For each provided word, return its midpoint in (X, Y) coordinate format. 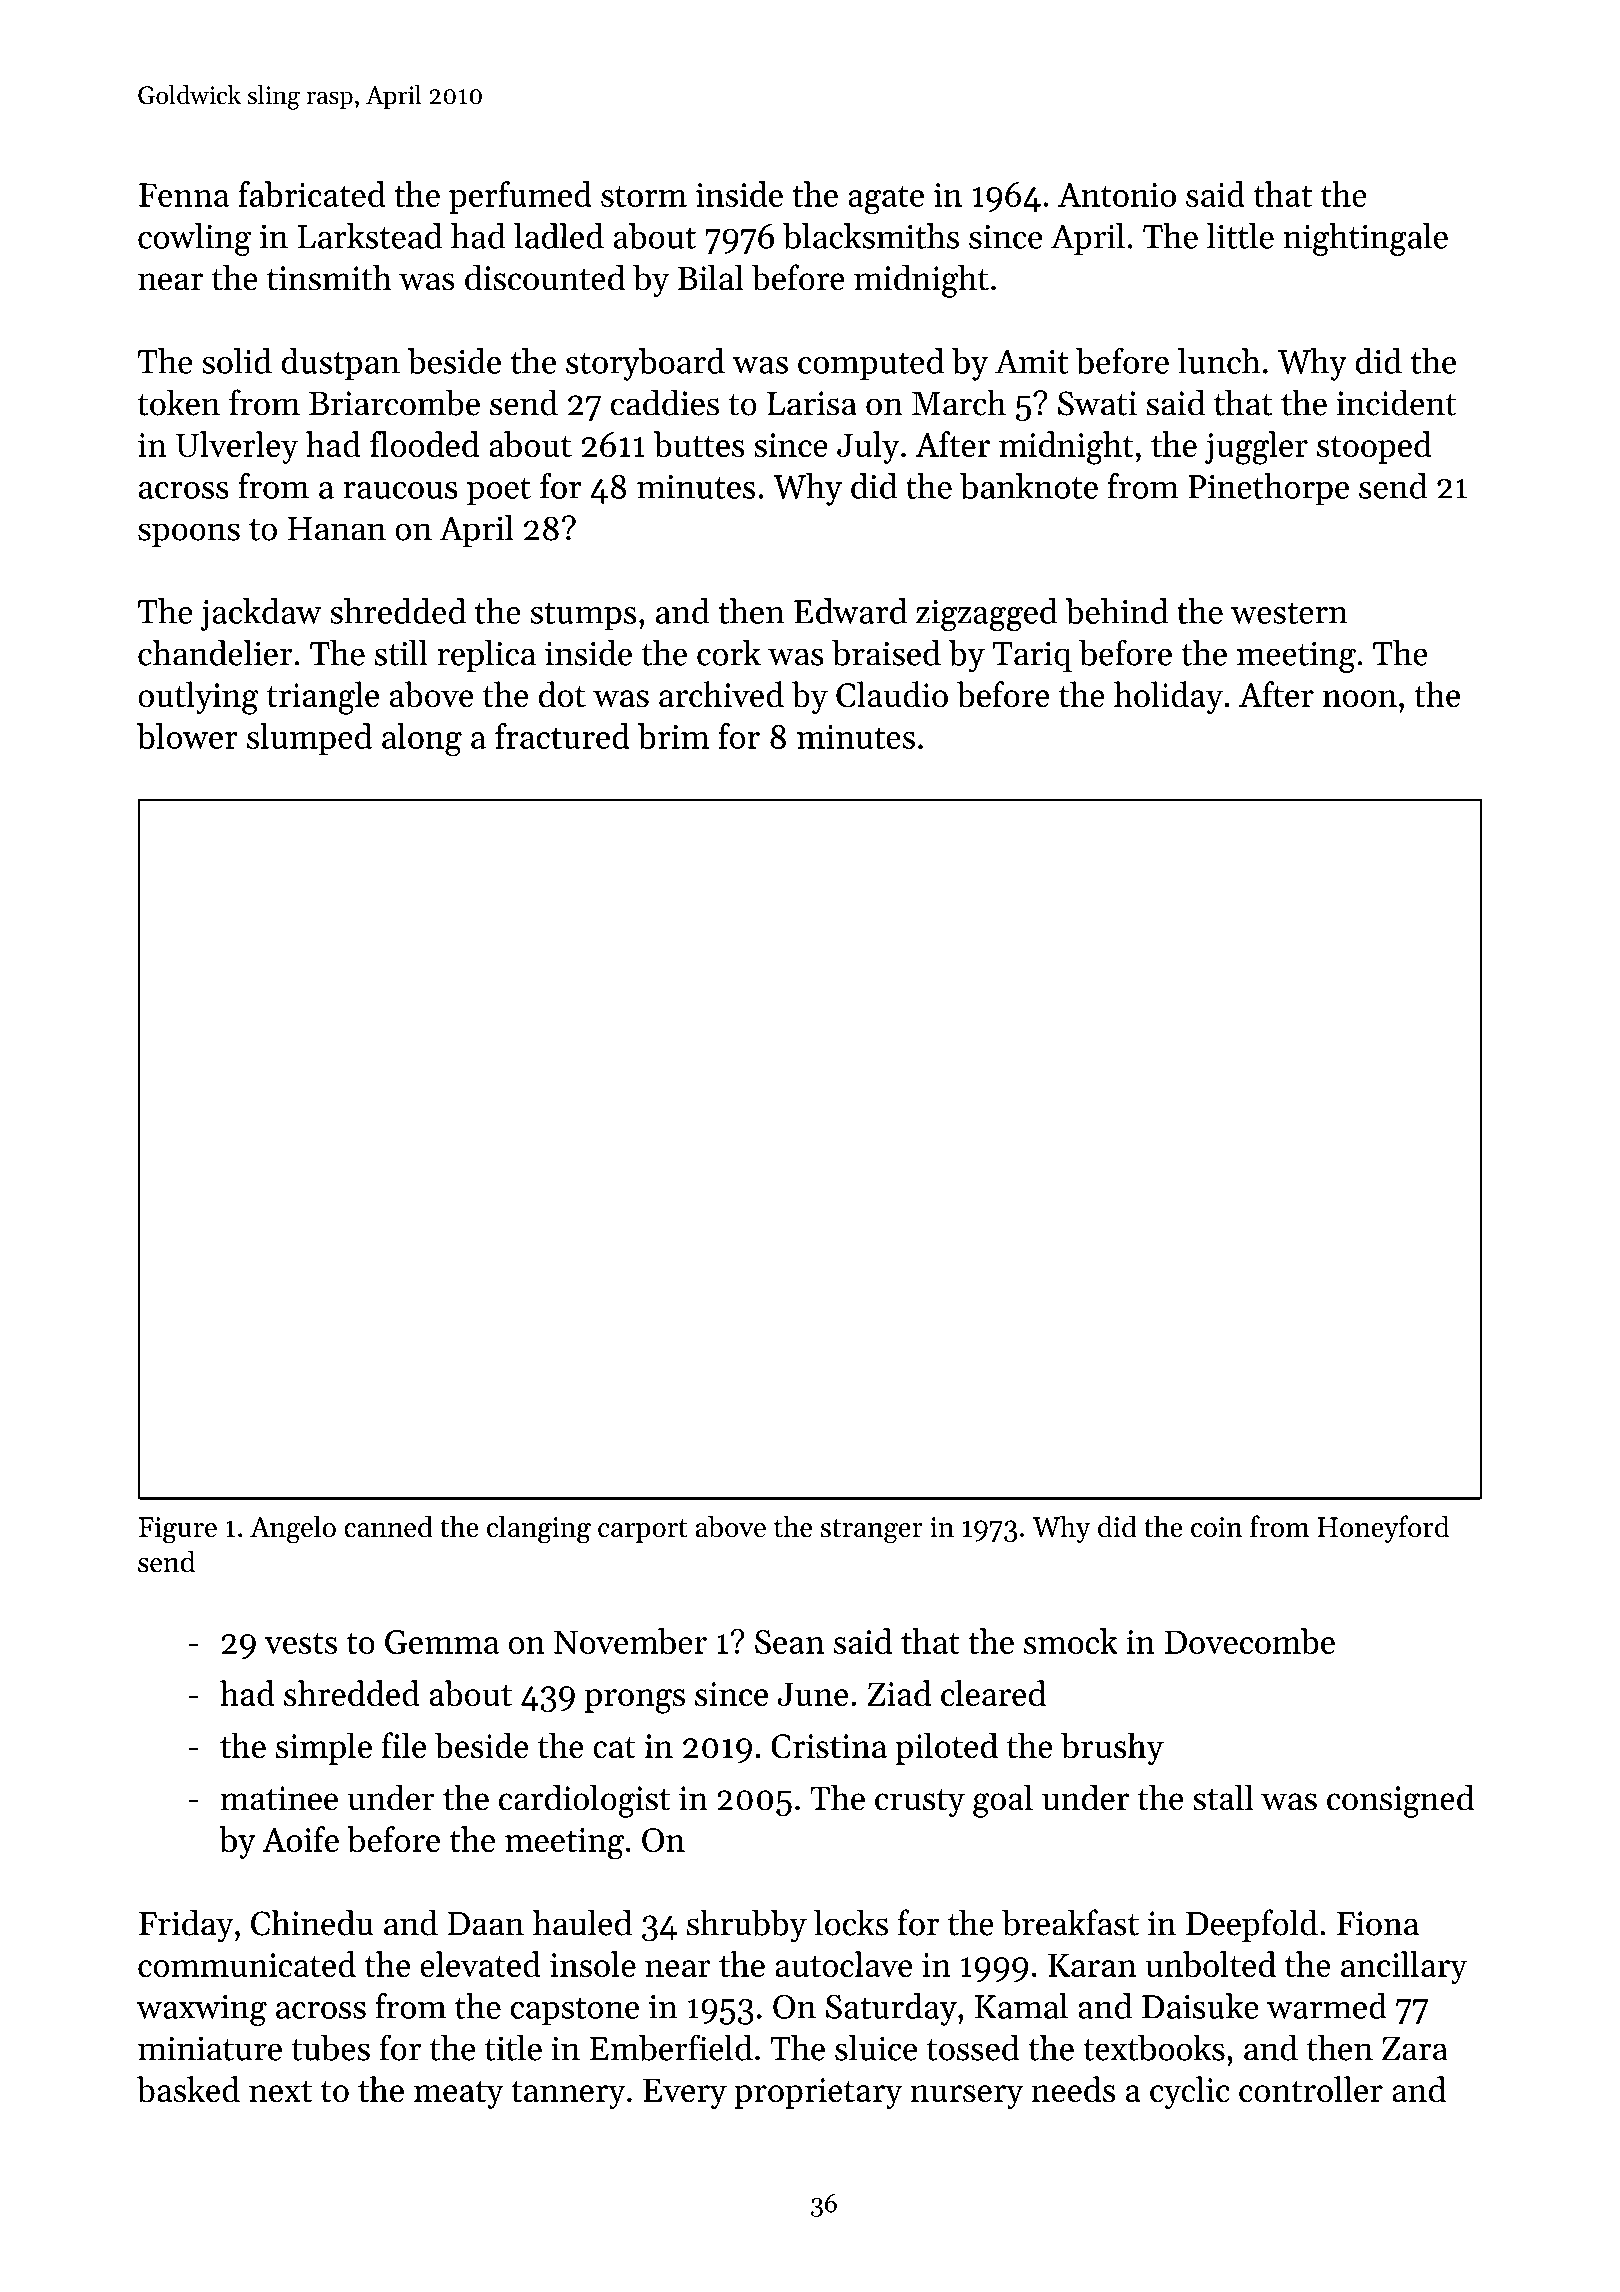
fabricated (311, 194)
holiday (1168, 697)
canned (388, 1526)
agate (886, 200)
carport (643, 1531)
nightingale (1365, 239)
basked (188, 2089)
